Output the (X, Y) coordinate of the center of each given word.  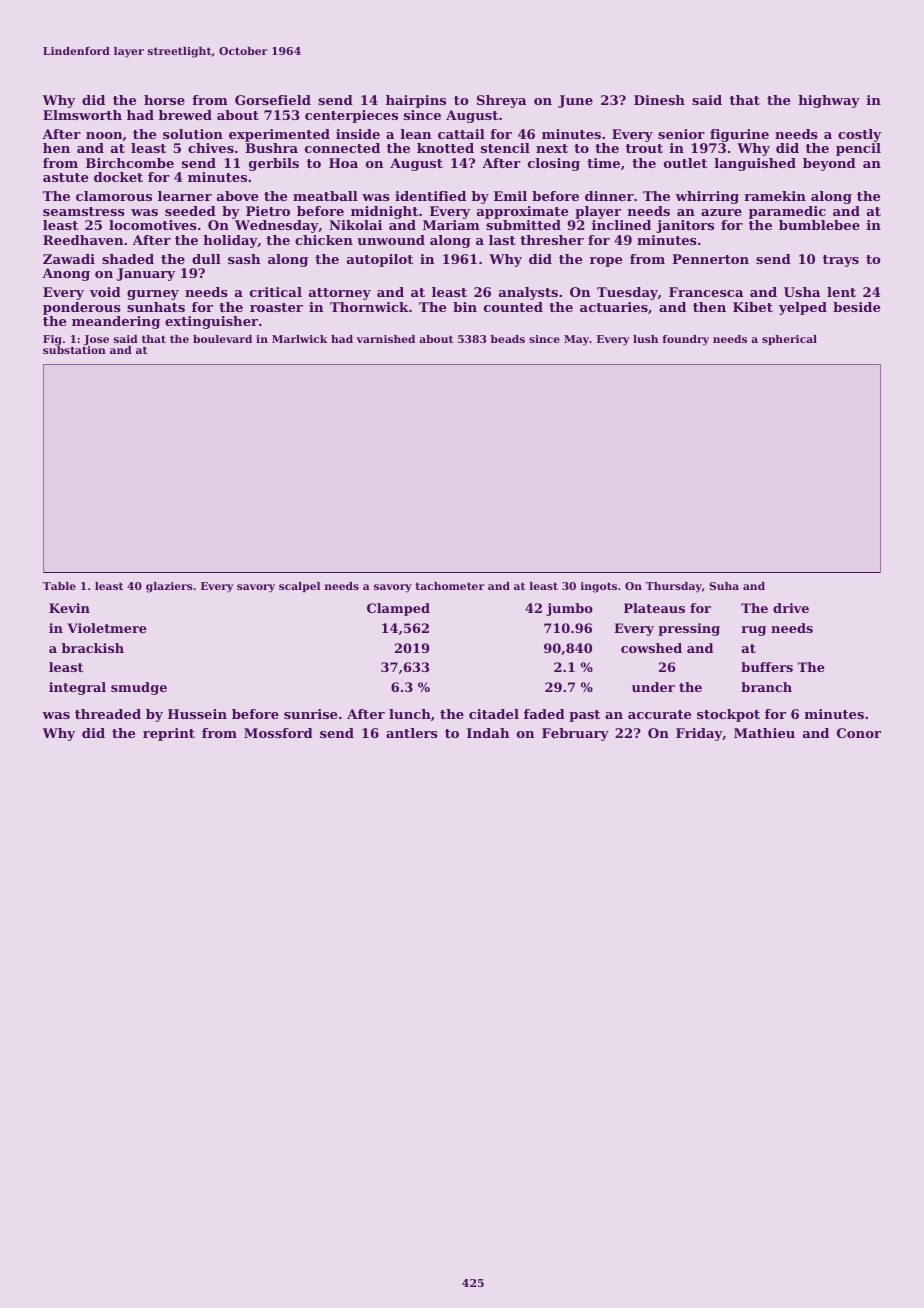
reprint (169, 734)
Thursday (674, 587)
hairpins (416, 101)
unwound (391, 240)
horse (164, 100)
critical (276, 292)
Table (59, 586)
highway (829, 101)
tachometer (450, 586)
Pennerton (710, 259)
